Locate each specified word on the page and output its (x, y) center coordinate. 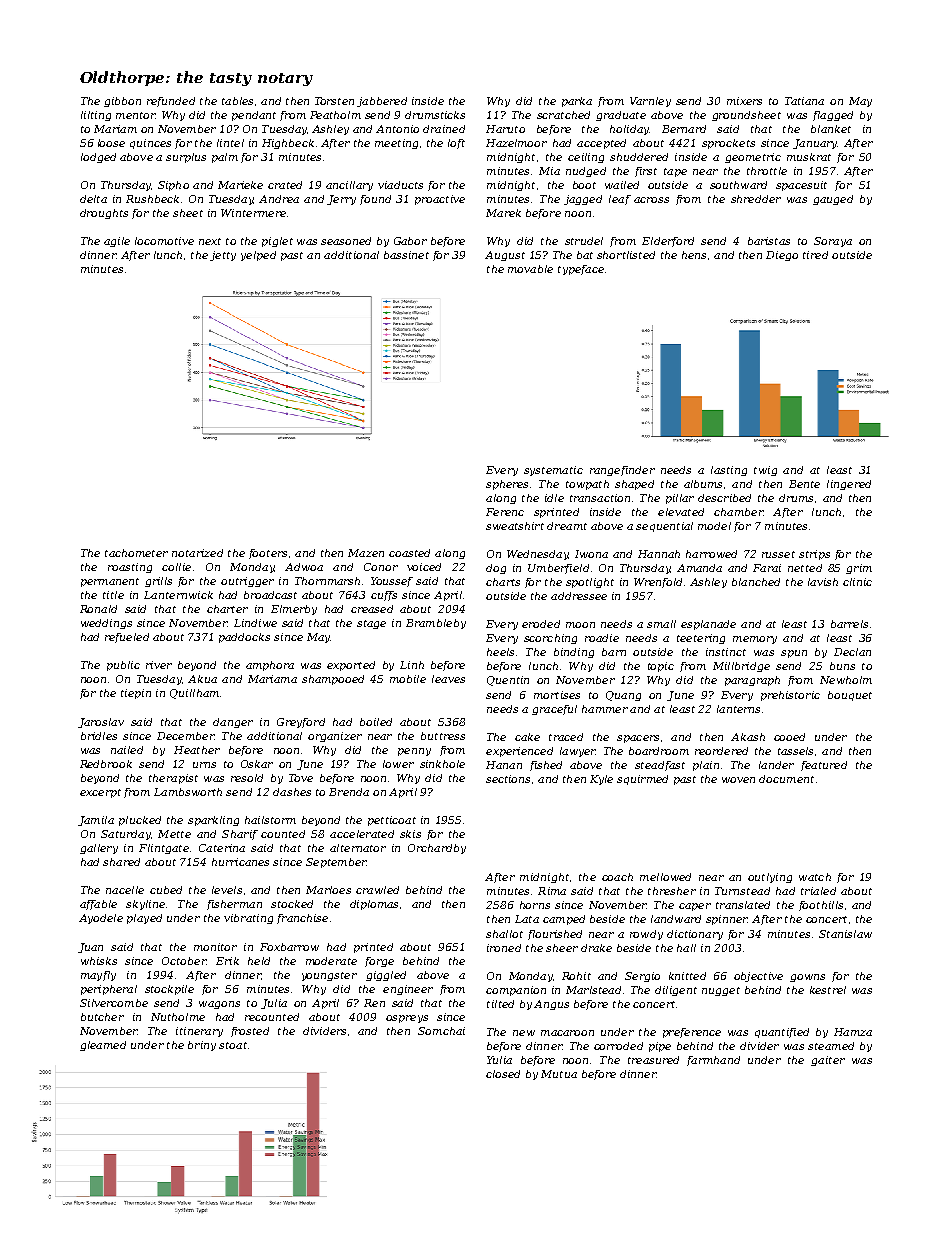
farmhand (713, 1061)
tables (237, 101)
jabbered (382, 102)
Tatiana (804, 101)
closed (503, 1074)
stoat (233, 1045)
